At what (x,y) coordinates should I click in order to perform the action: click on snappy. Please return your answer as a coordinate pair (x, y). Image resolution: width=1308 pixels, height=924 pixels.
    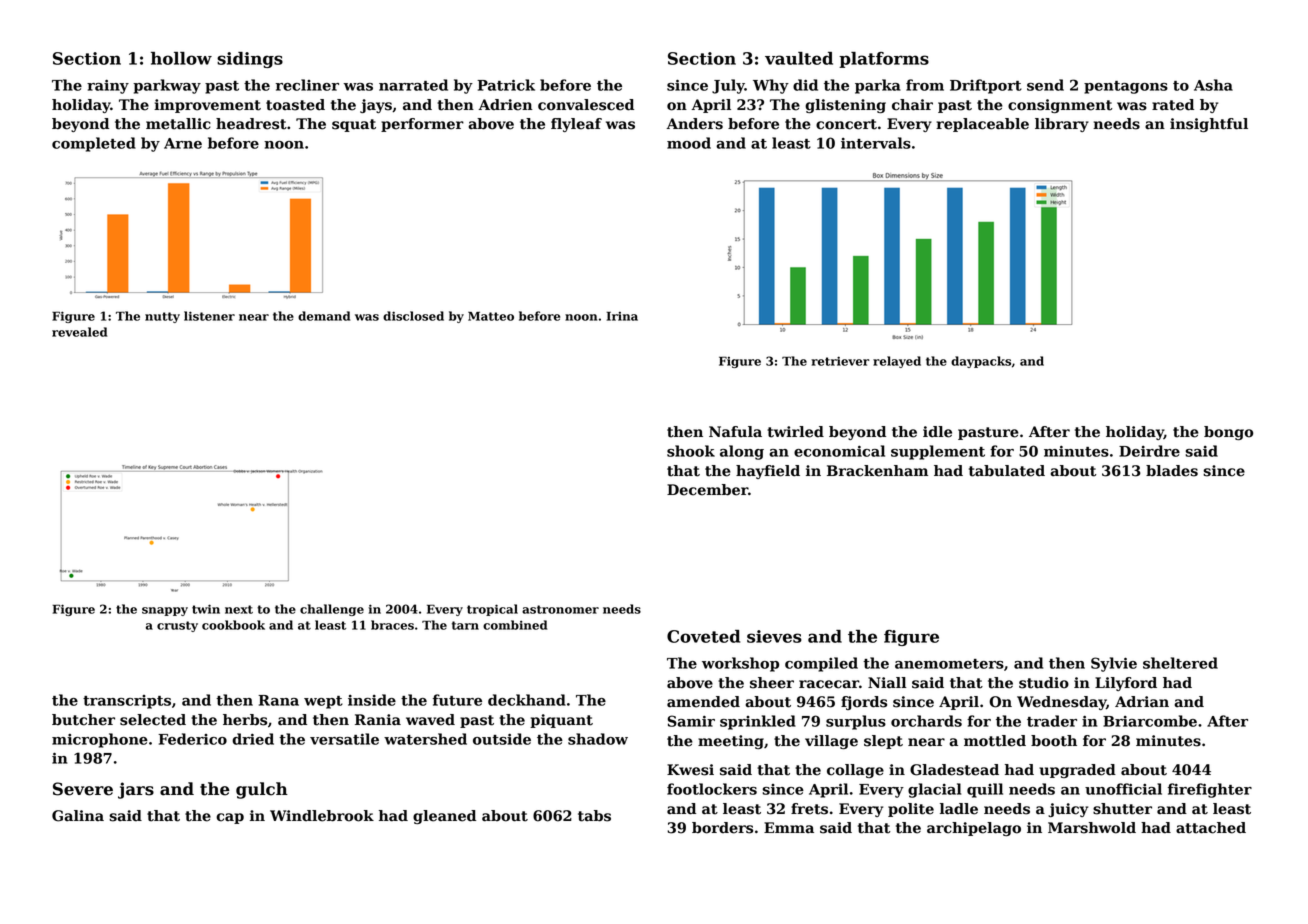
    Looking at the image, I should click on (165, 611).
